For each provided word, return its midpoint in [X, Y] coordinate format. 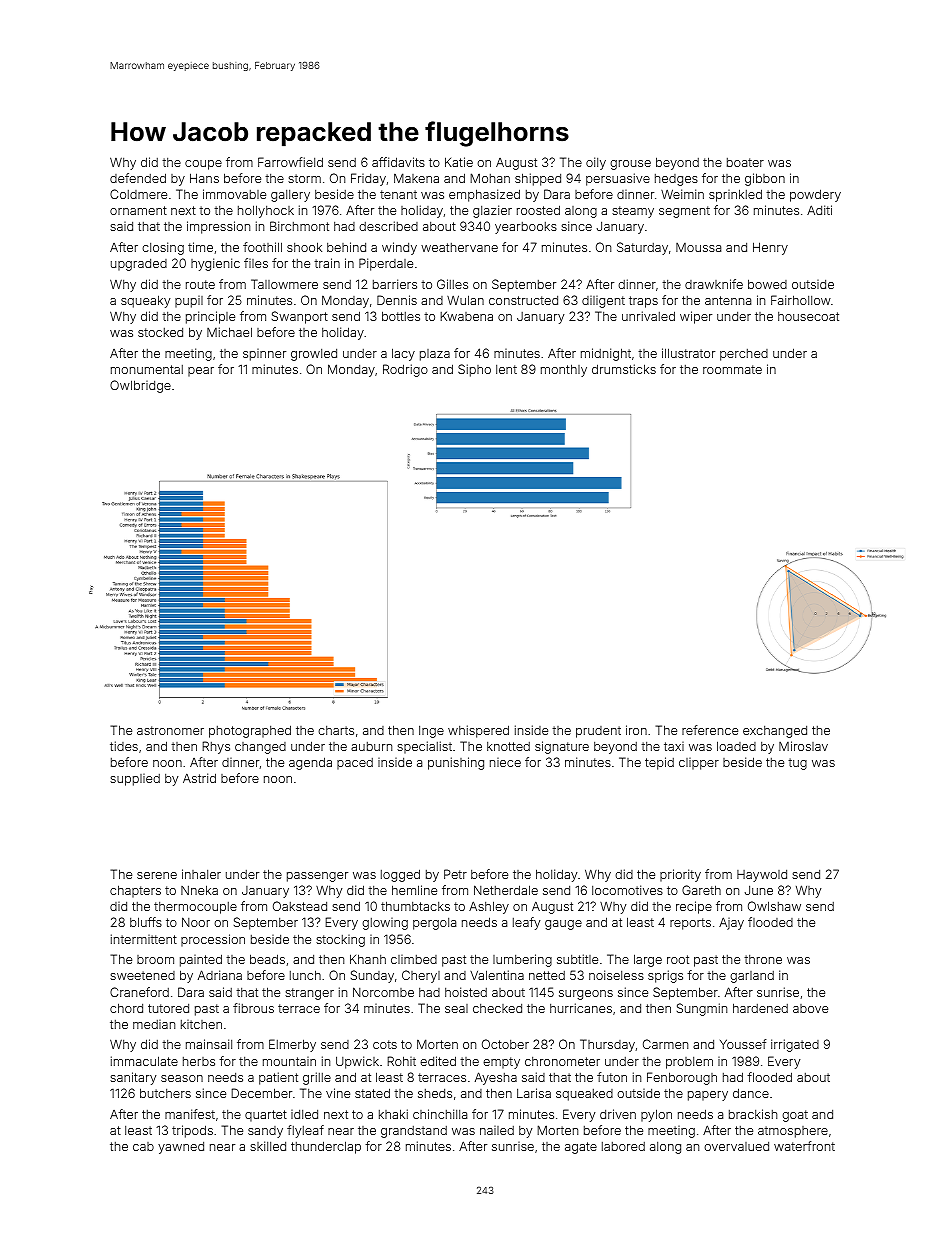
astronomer [170, 730]
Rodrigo [405, 370]
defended [138, 178]
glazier [492, 211]
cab [143, 1146]
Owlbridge [140, 386]
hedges [676, 180]
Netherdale [506, 890]
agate [581, 1148]
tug [797, 764]
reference [710, 730]
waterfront [804, 1146]
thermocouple [195, 908]
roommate [732, 369]
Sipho [474, 370]
